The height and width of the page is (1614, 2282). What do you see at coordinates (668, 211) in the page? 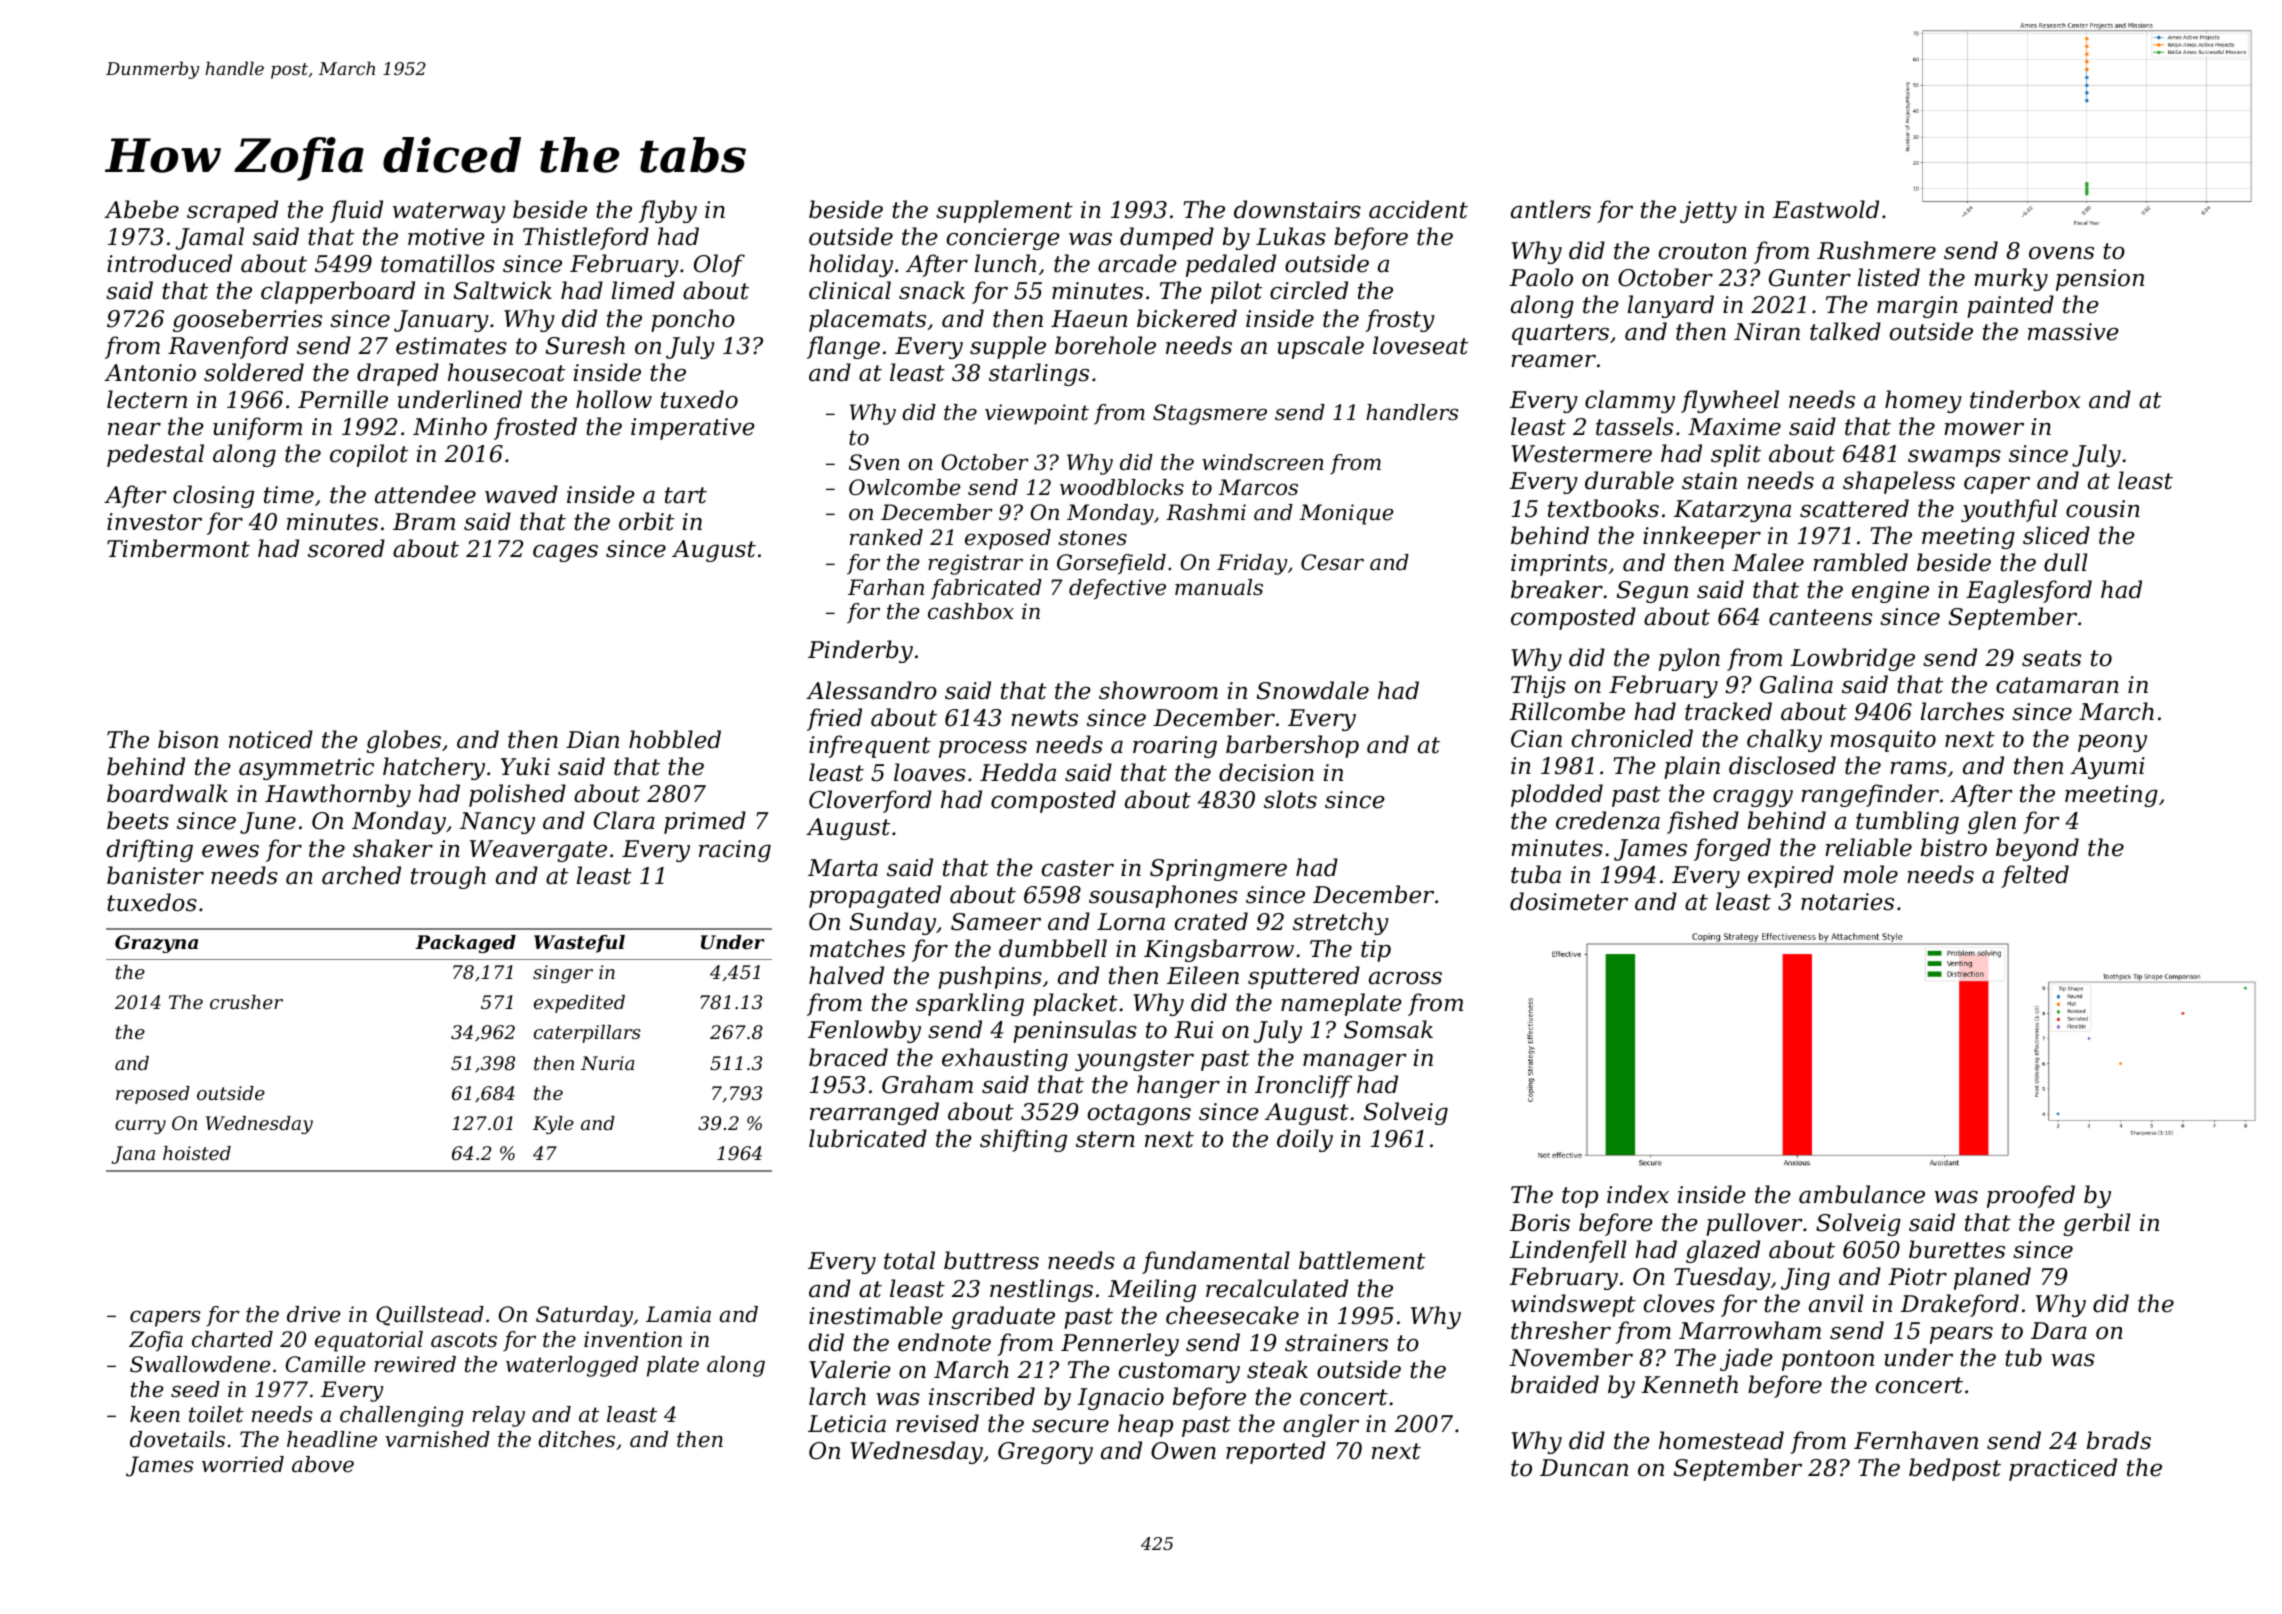
I see `flyby` at bounding box center [668, 211].
